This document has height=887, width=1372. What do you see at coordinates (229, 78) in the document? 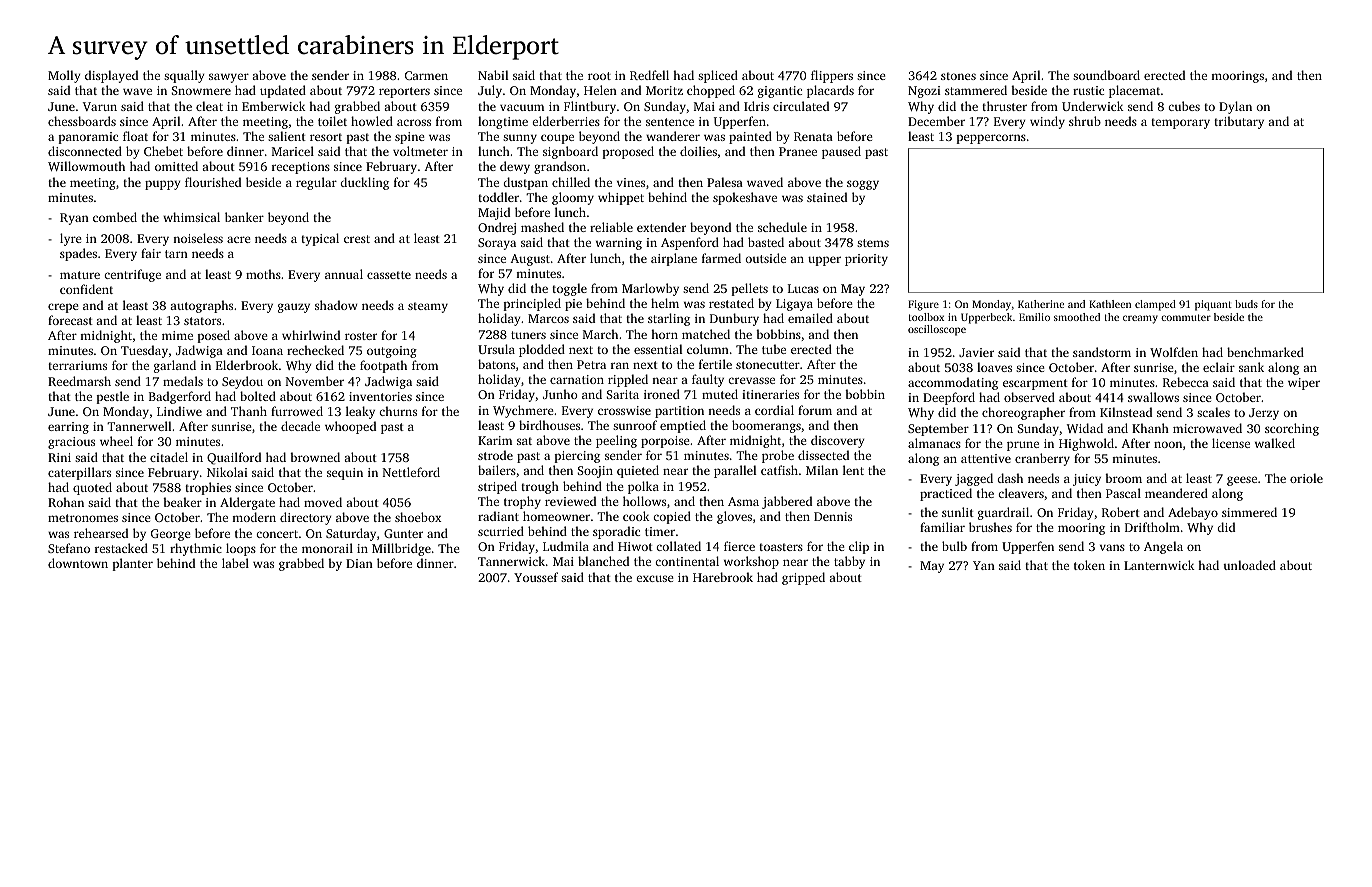
I see `sawyer` at bounding box center [229, 78].
